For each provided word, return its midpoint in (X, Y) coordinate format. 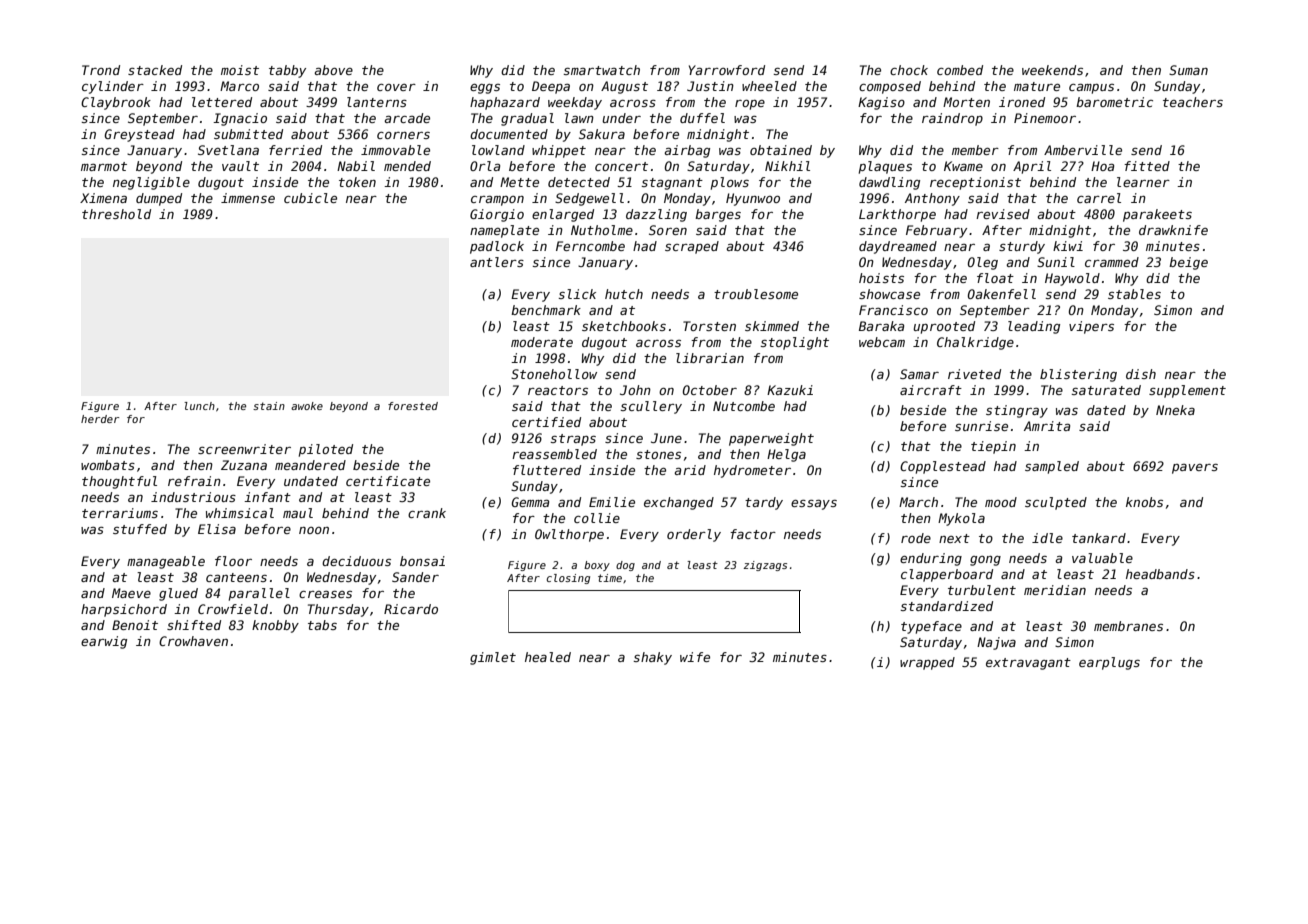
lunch (199, 406)
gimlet (493, 658)
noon (314, 530)
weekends (1052, 70)
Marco (239, 86)
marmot (104, 166)
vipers (1091, 327)
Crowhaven (193, 641)
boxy (597, 566)
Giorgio (497, 215)
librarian (710, 358)
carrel (1099, 198)
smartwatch (601, 70)
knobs (1144, 502)
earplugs (1109, 663)
